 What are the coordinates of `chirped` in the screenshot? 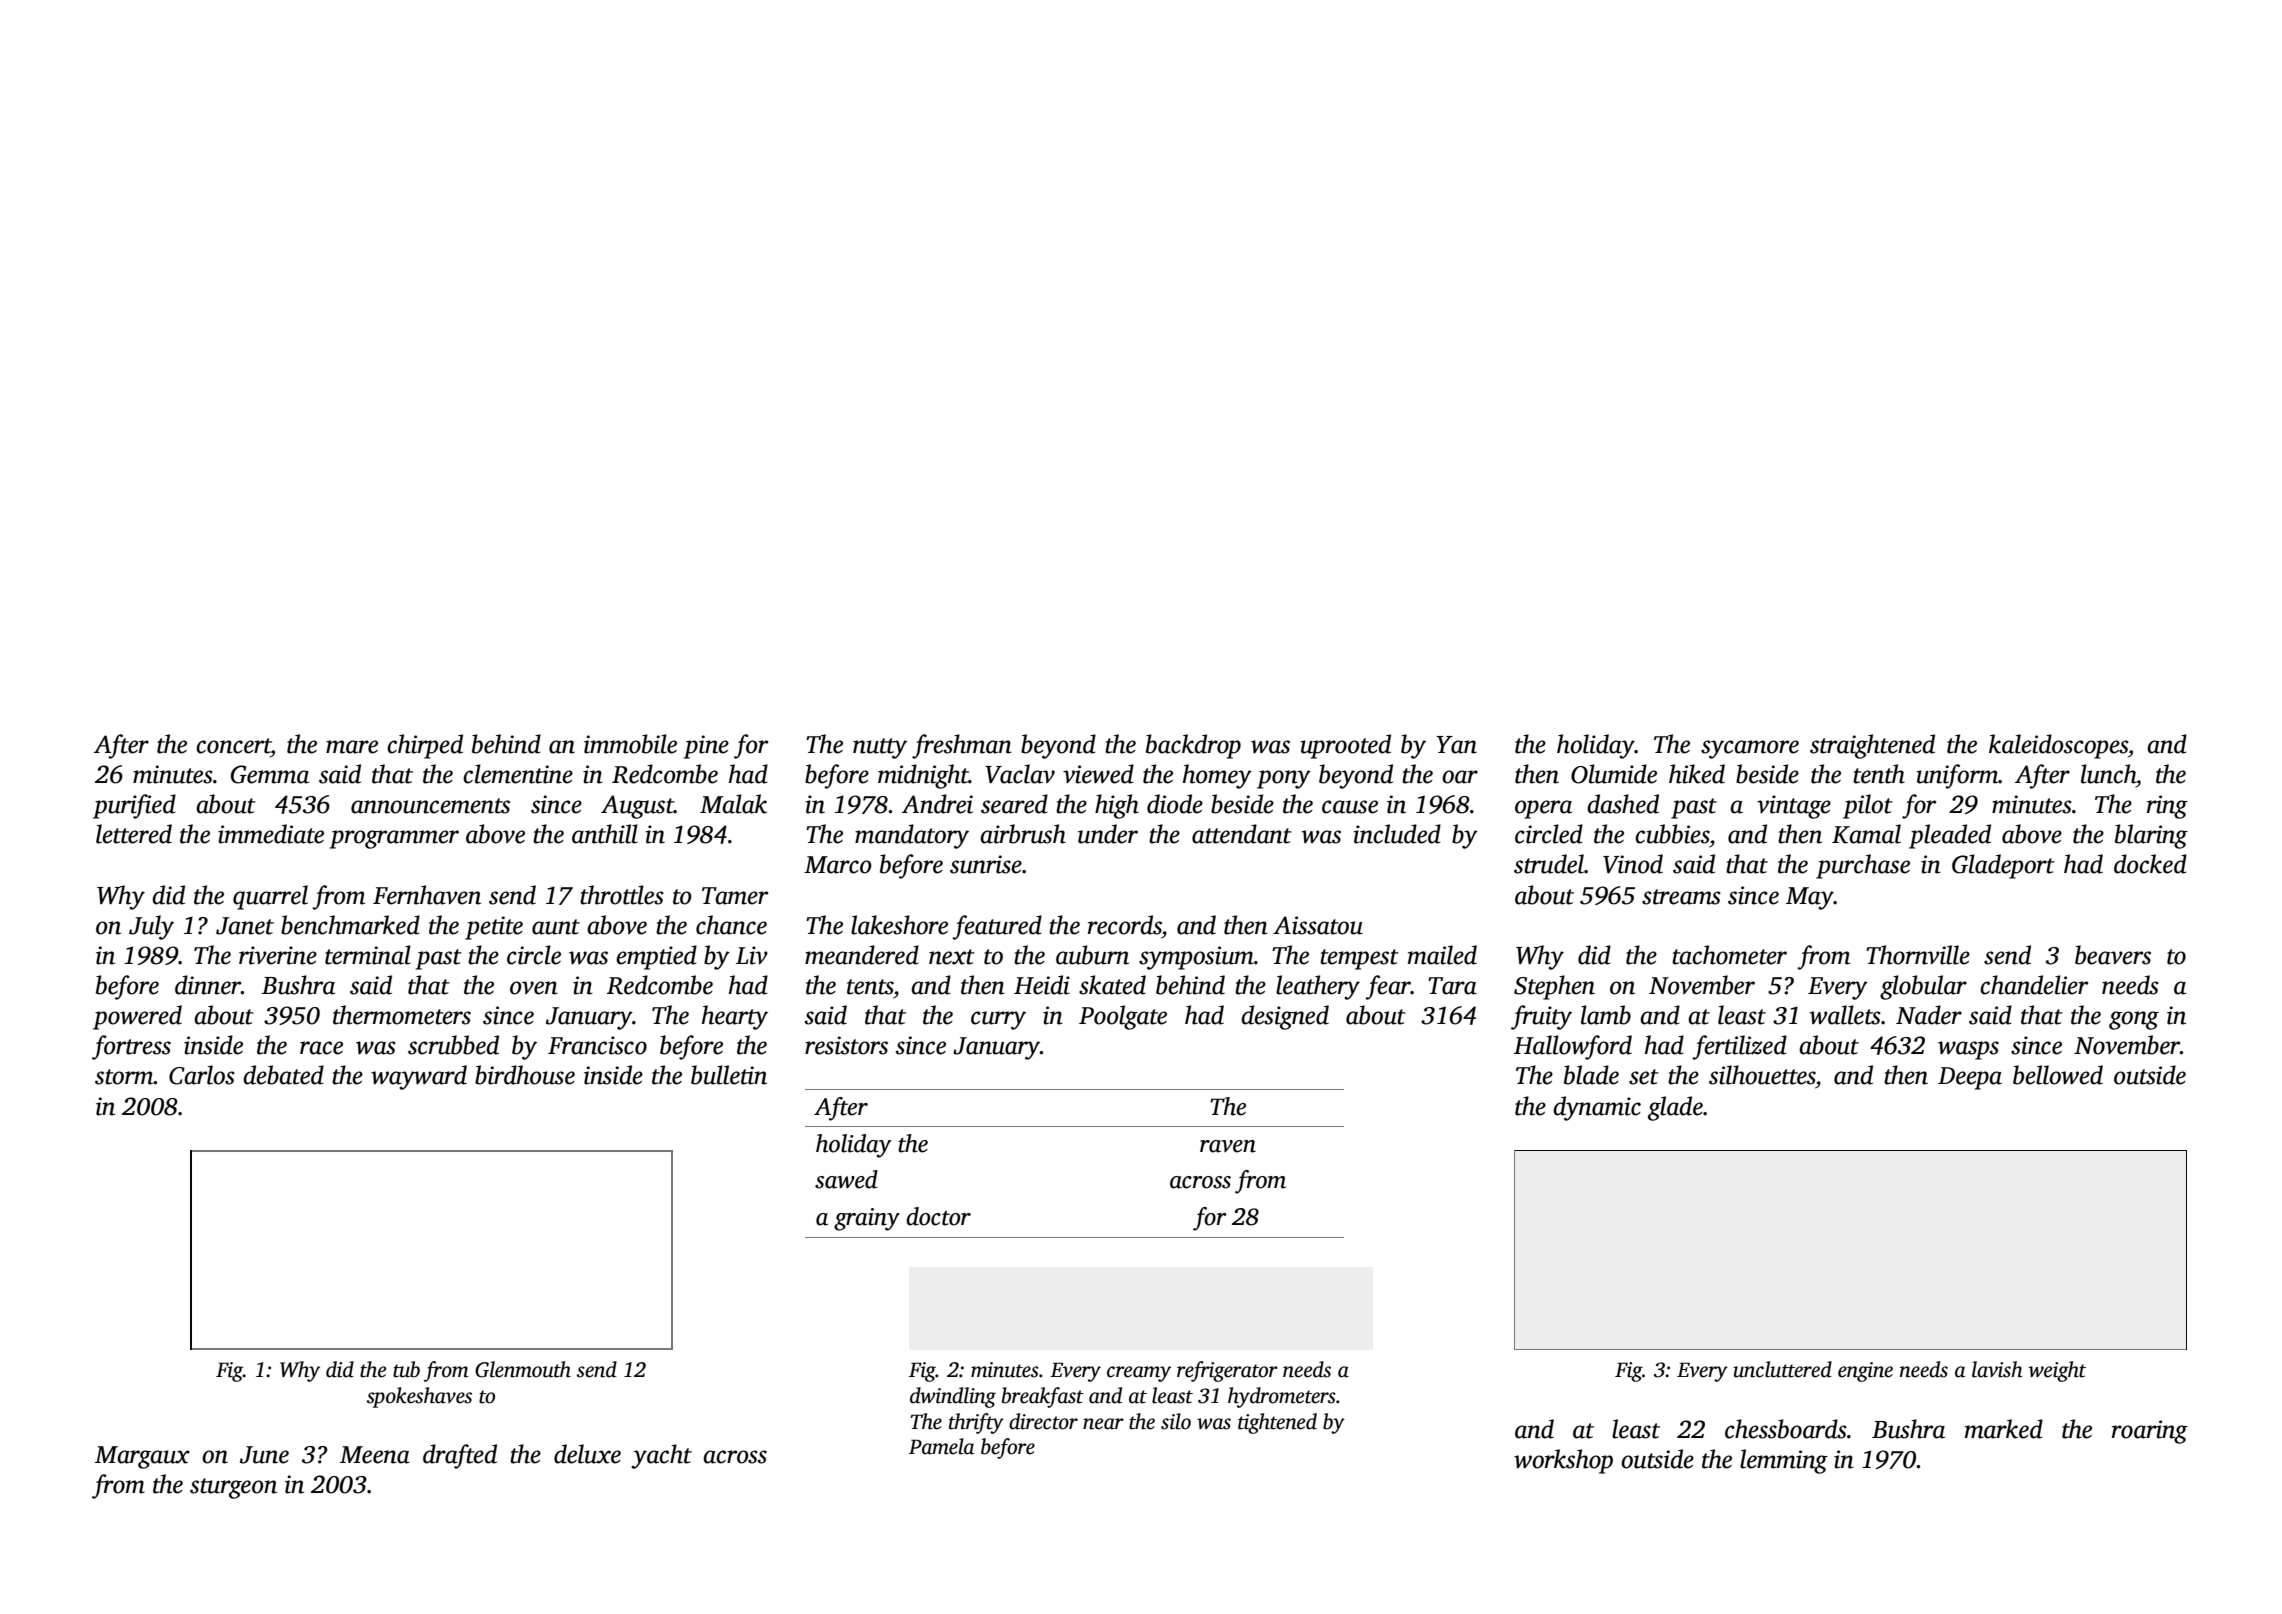 It's located at (425, 746).
